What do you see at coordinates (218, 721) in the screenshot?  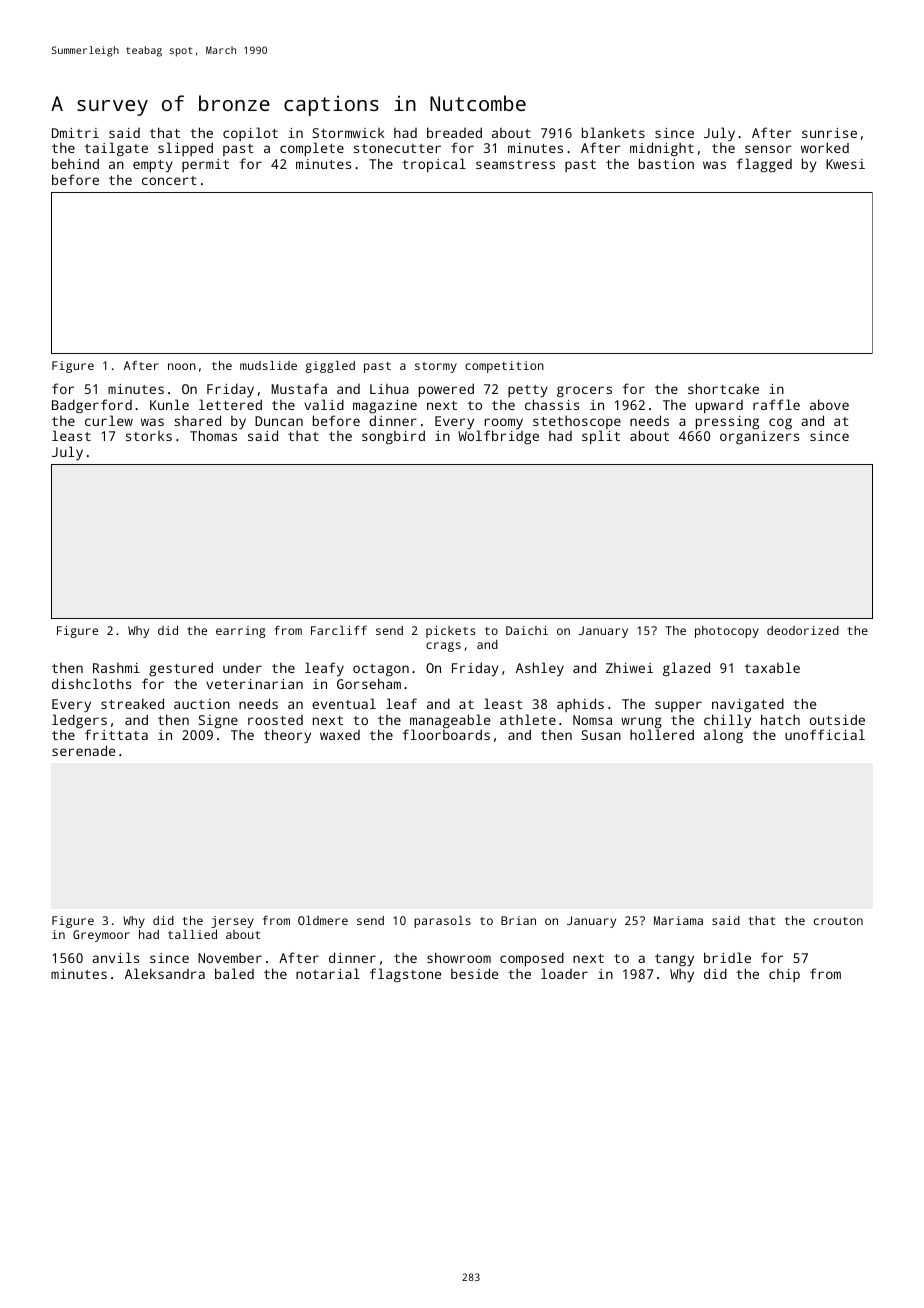 I see `Signe` at bounding box center [218, 721].
